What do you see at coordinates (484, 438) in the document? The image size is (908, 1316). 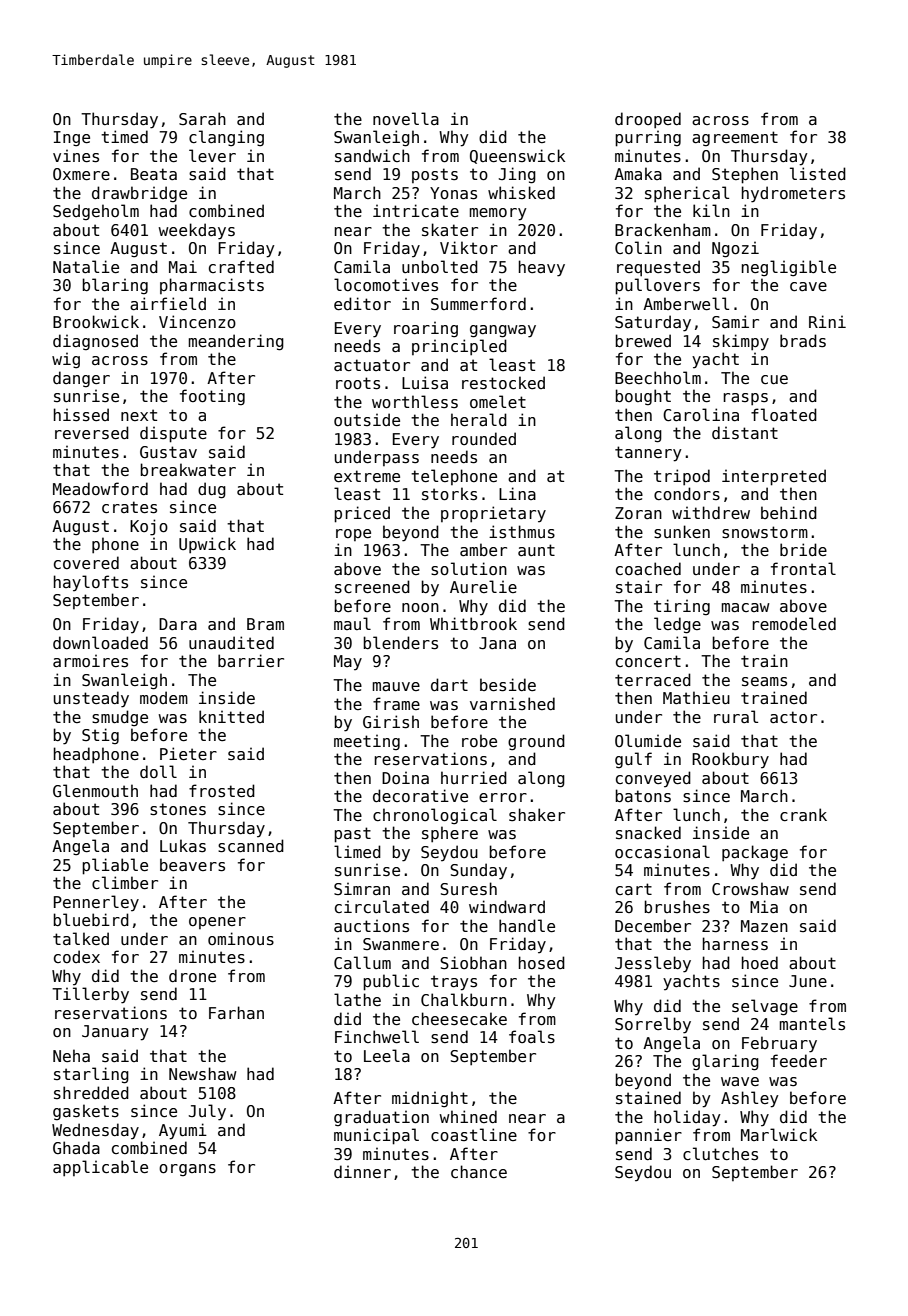 I see `rounded` at bounding box center [484, 438].
